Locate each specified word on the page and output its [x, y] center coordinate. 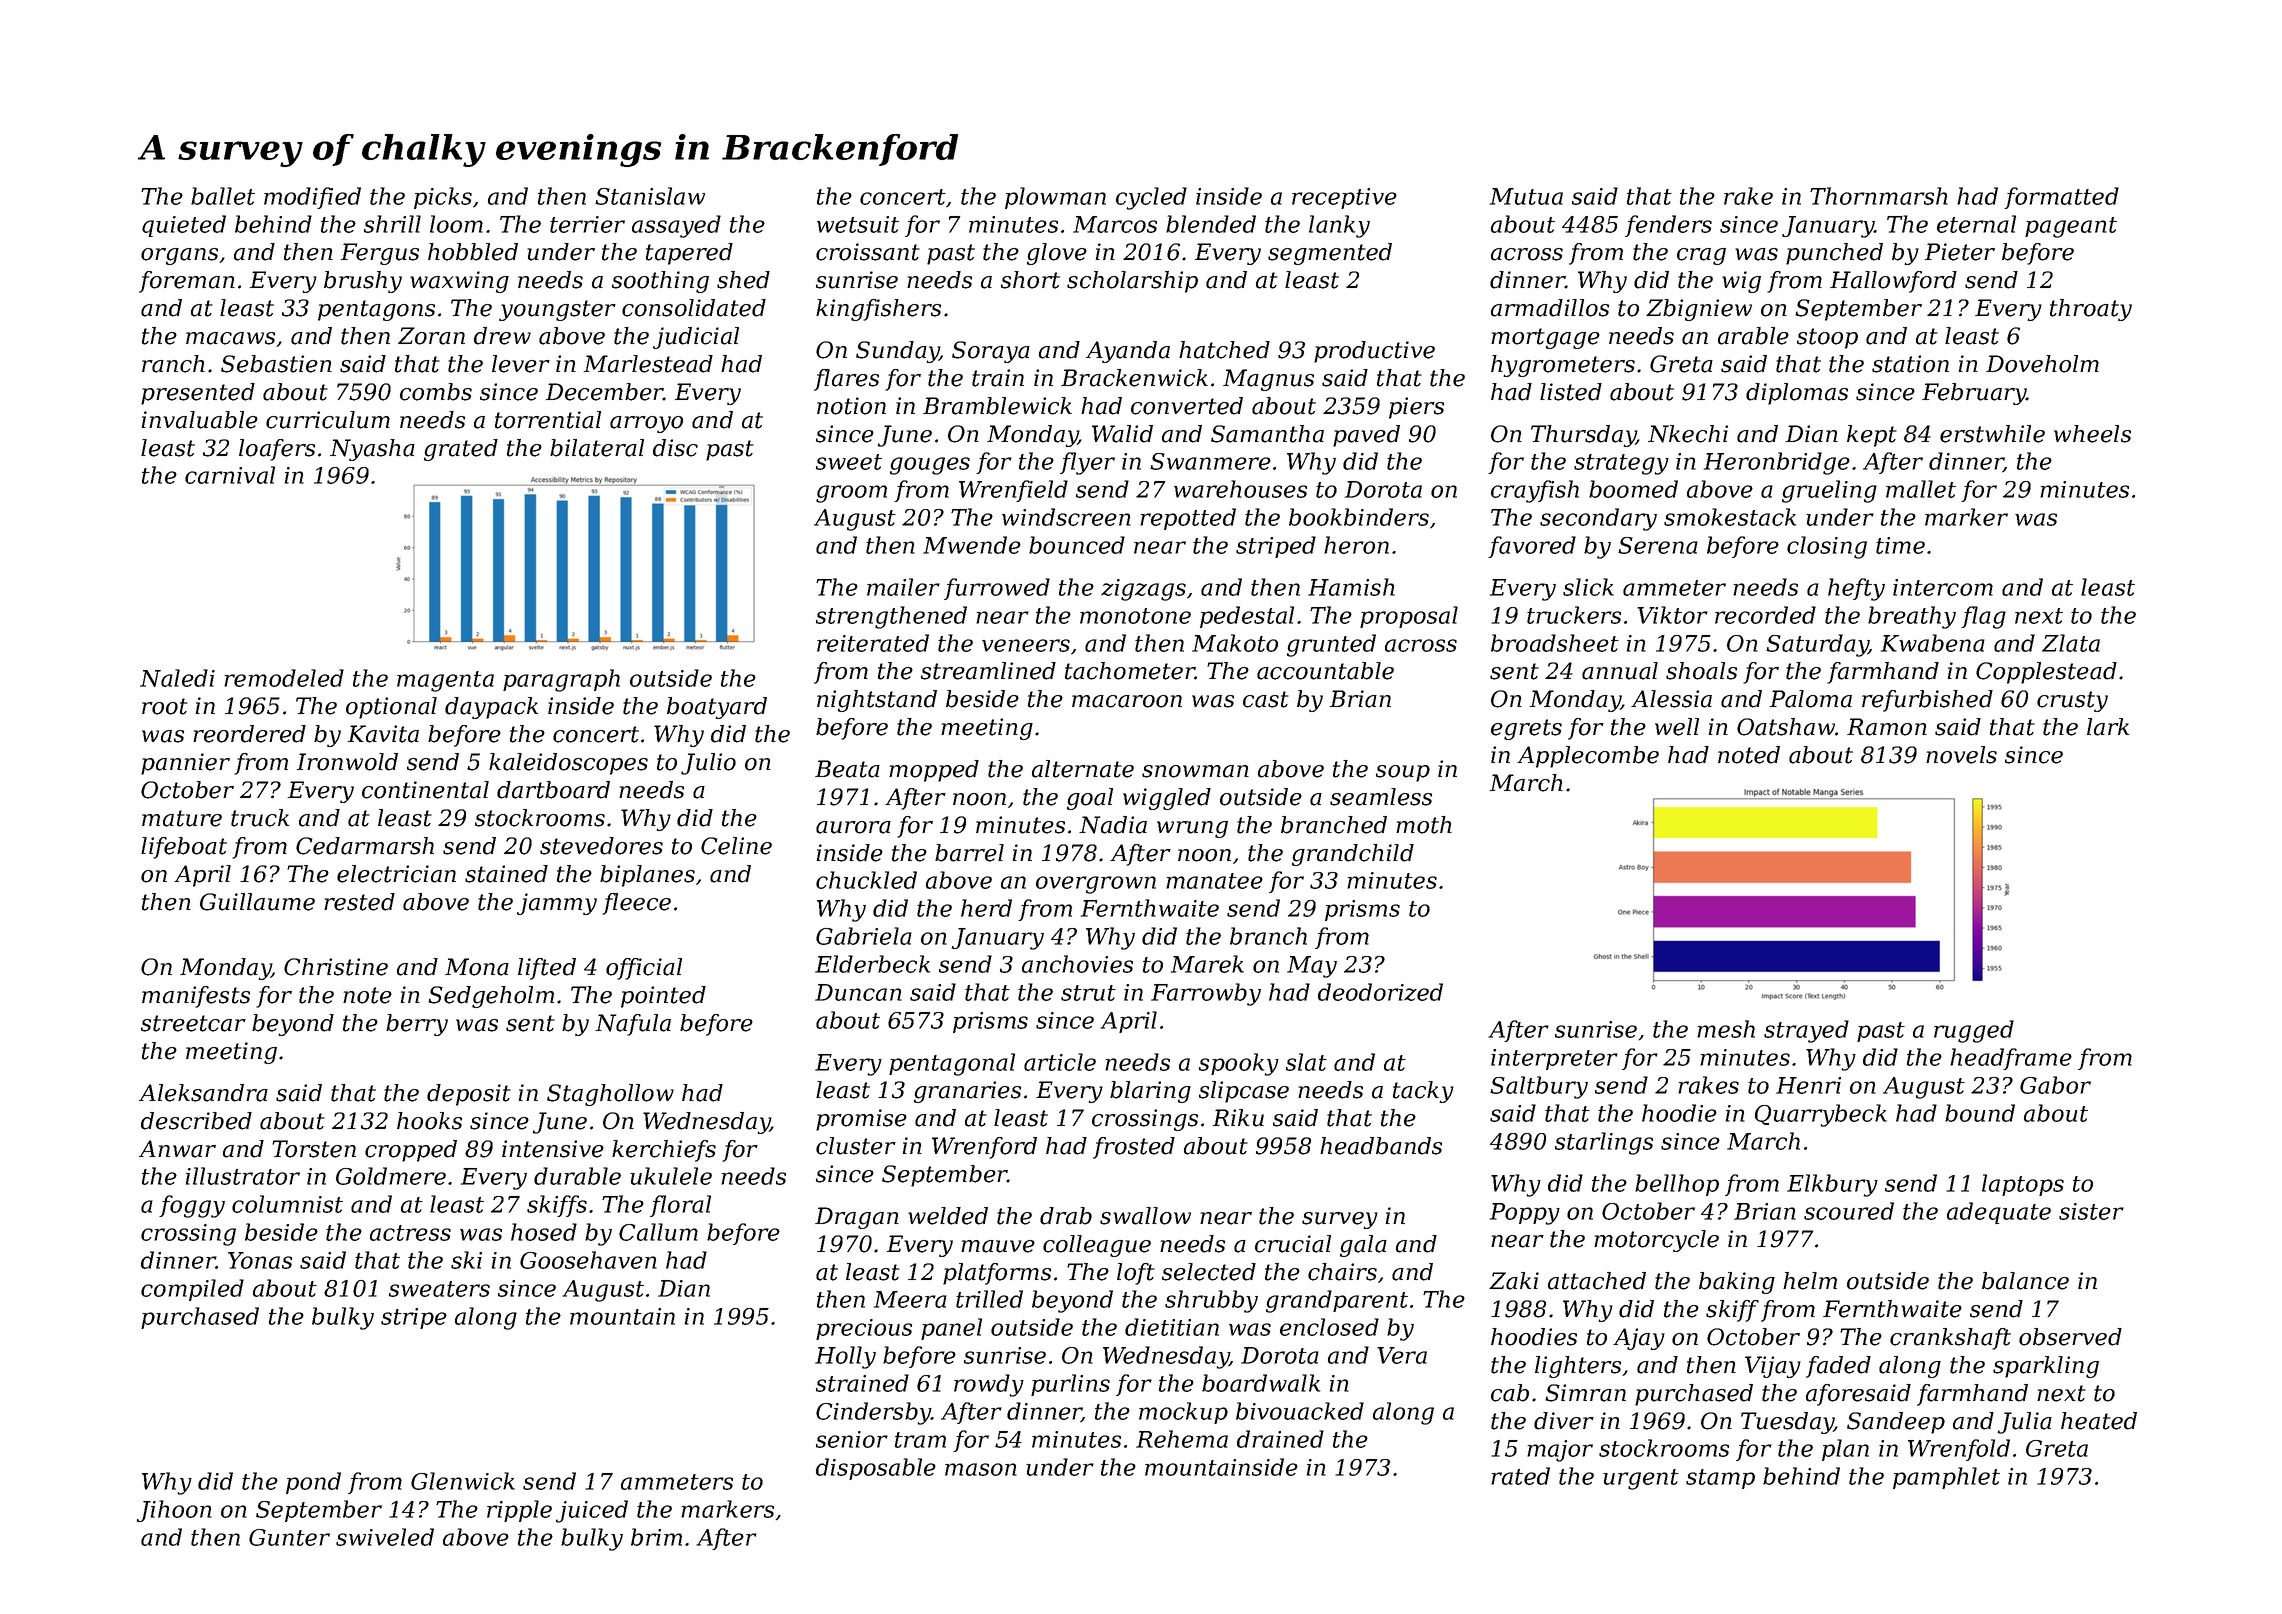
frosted [1134, 1148]
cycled [1151, 198]
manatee [1214, 881]
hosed [544, 1232]
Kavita [383, 734]
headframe [2011, 1059]
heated [2099, 1421]
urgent [1641, 1479]
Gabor [2055, 1085]
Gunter [289, 1537]
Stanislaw [650, 196]
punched [1834, 254]
